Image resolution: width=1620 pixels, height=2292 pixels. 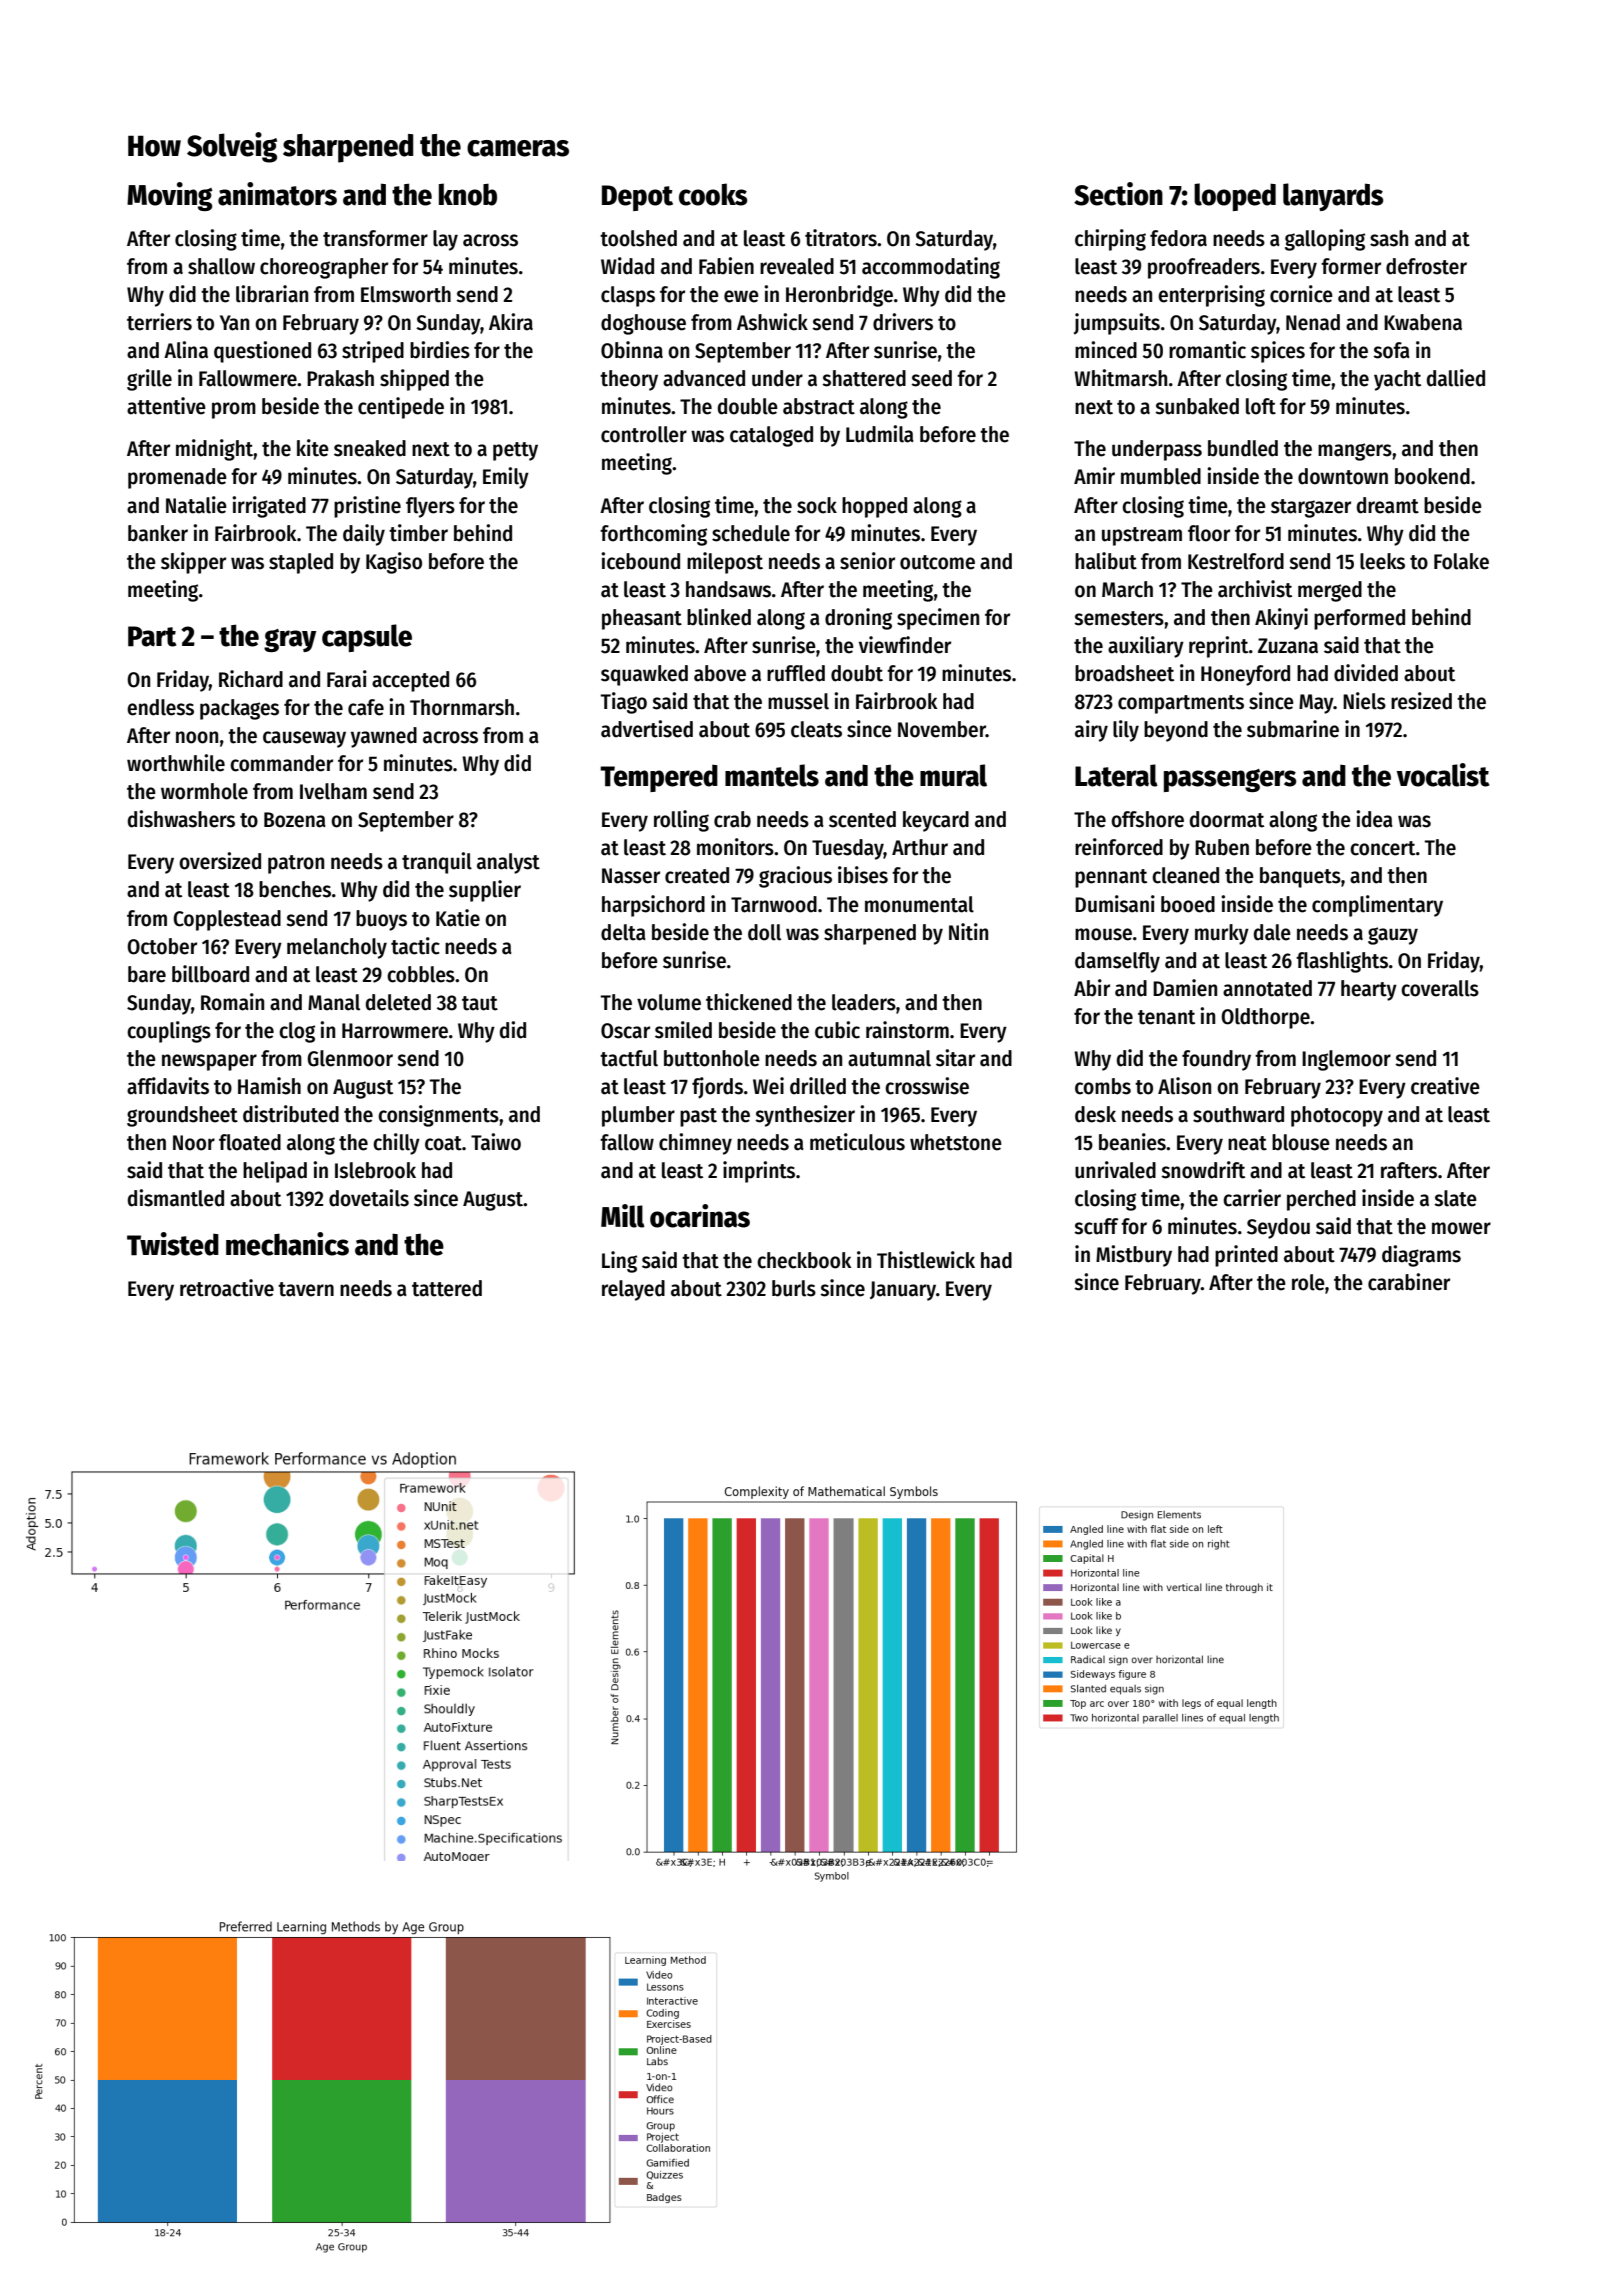 What do you see at coordinates (369, 1198) in the image?
I see `dovetails` at bounding box center [369, 1198].
